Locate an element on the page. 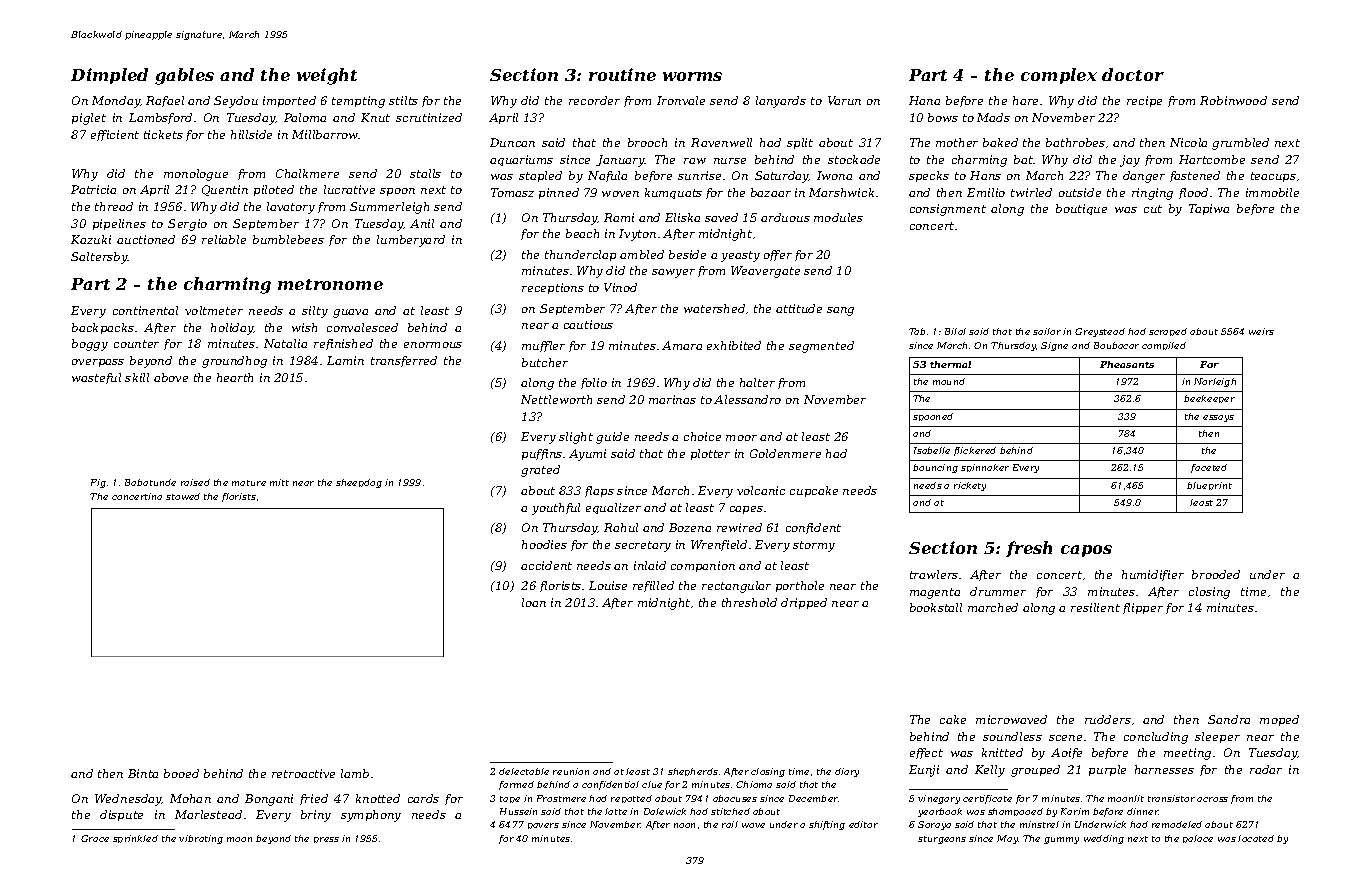 The image size is (1372, 887). voltmeter is located at coordinates (214, 310).
